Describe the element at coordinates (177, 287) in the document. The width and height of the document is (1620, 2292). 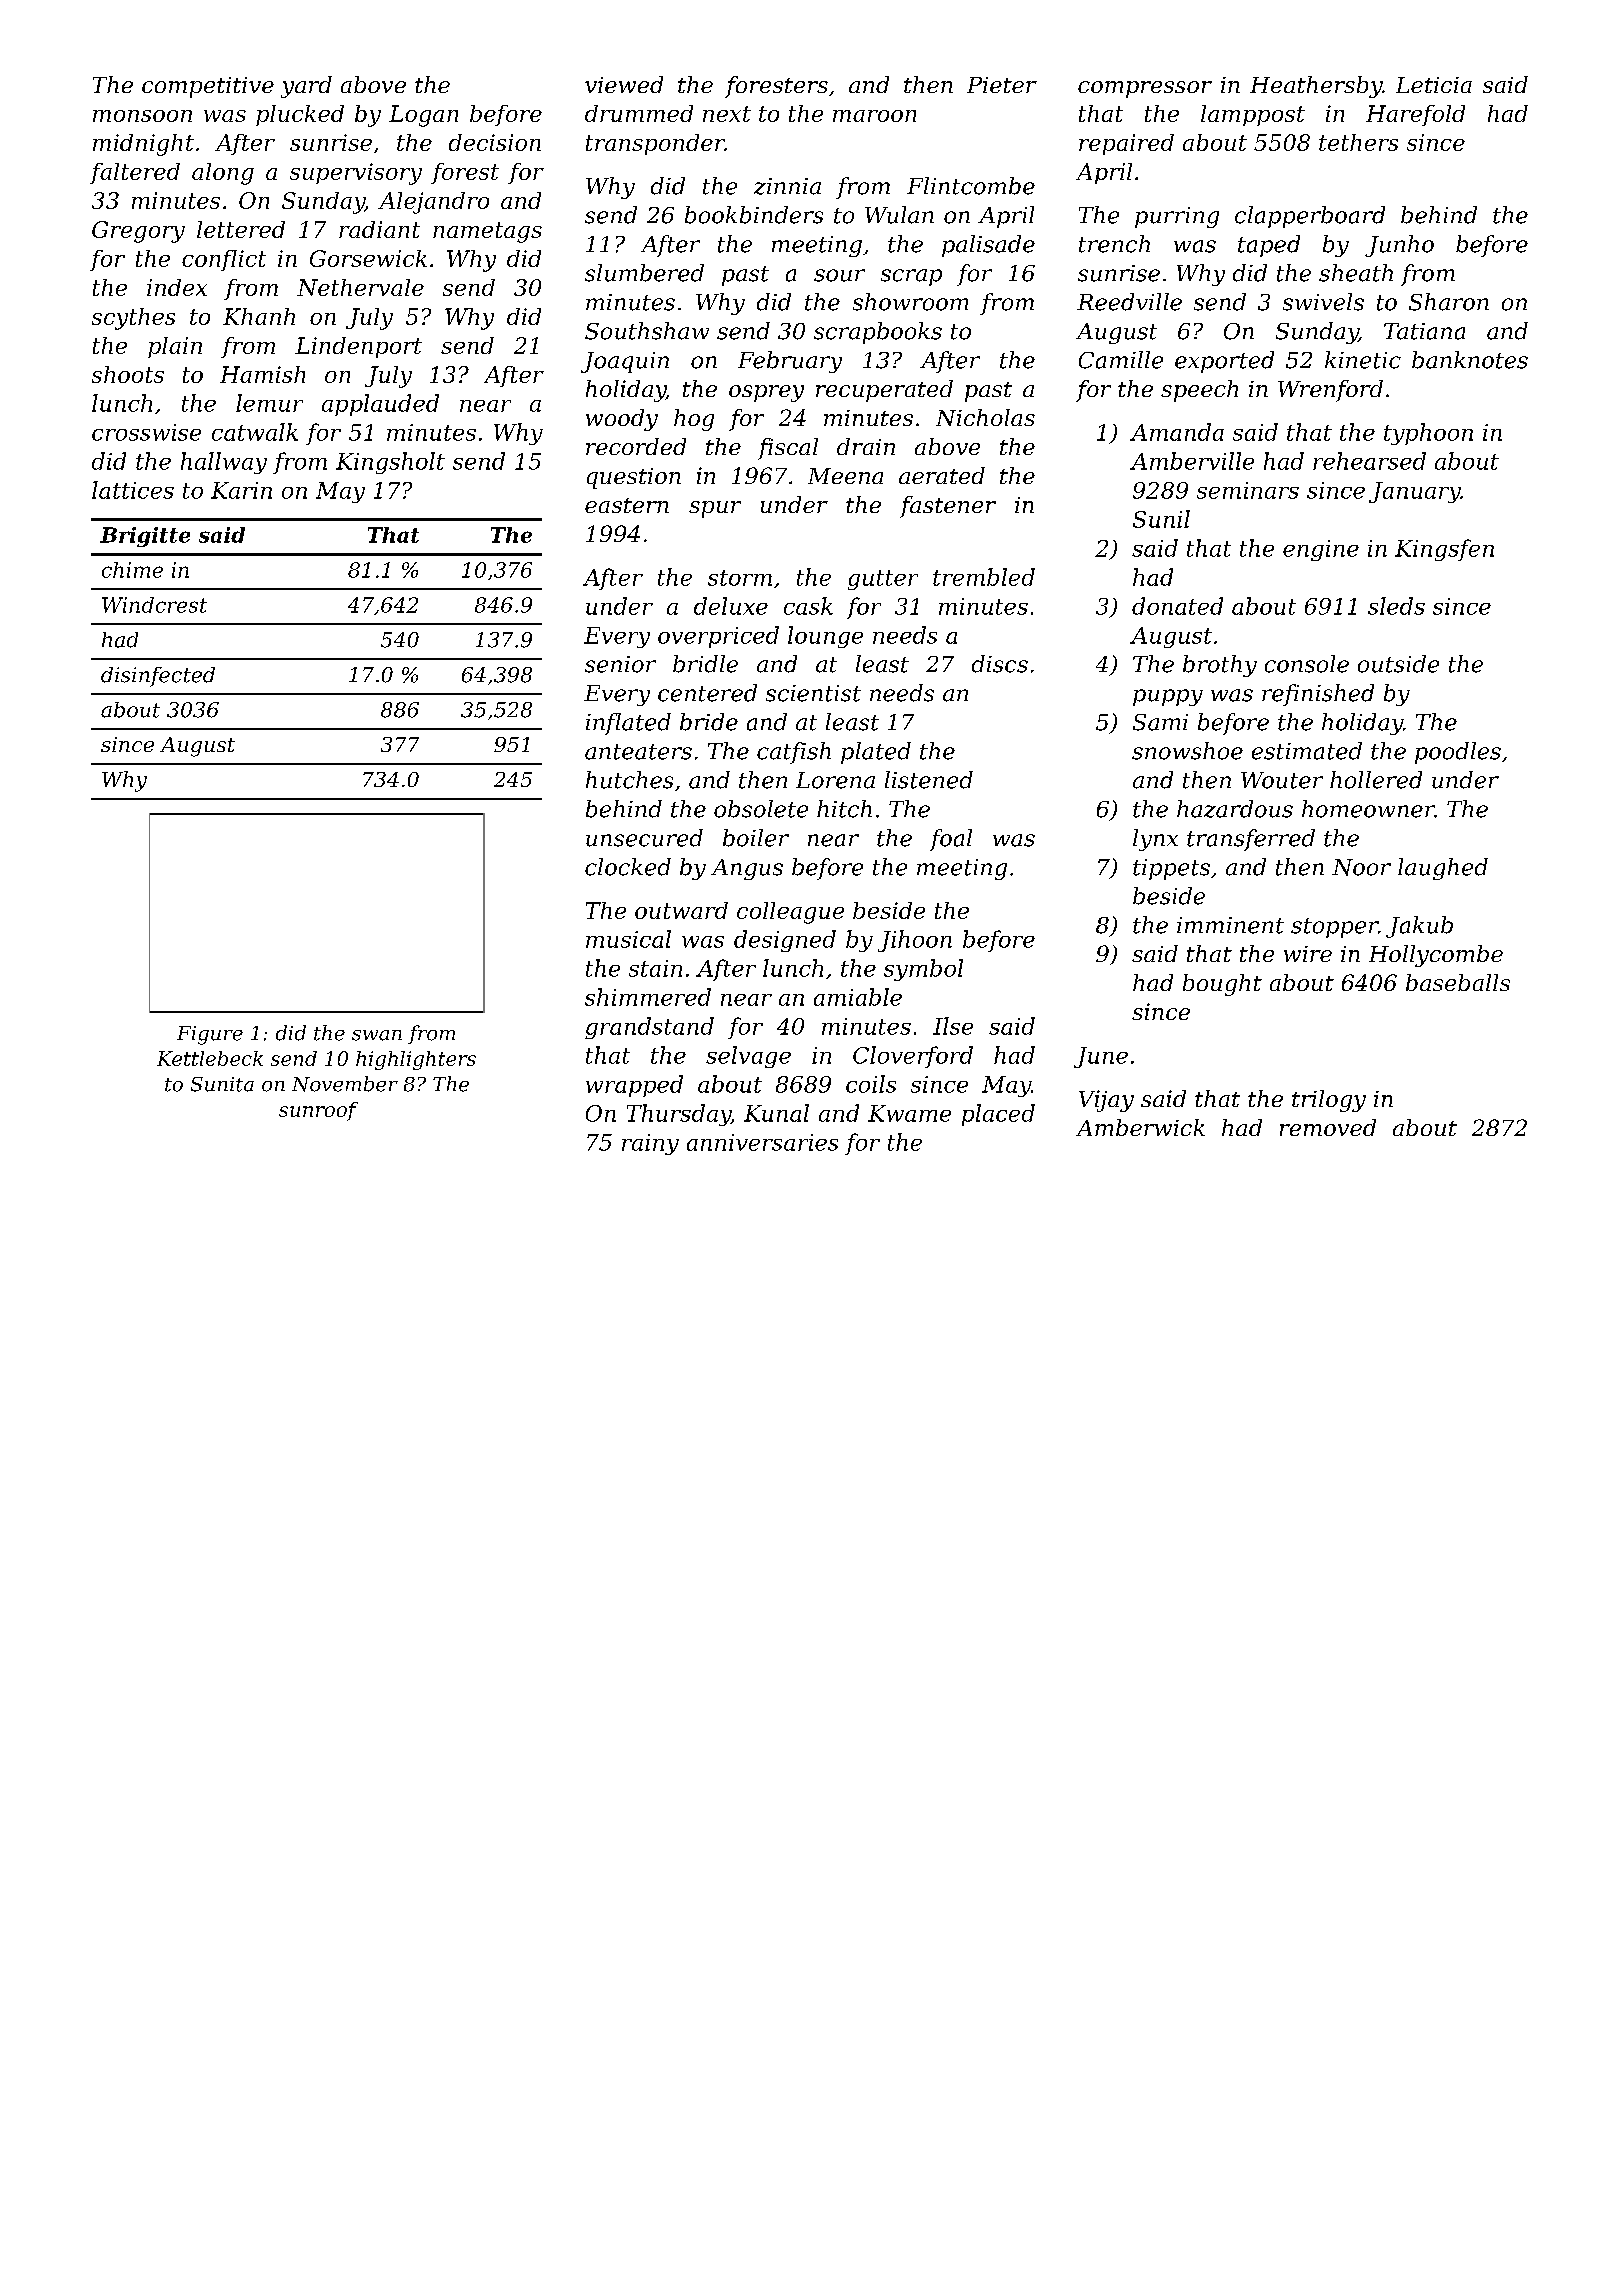
I see `index` at that location.
